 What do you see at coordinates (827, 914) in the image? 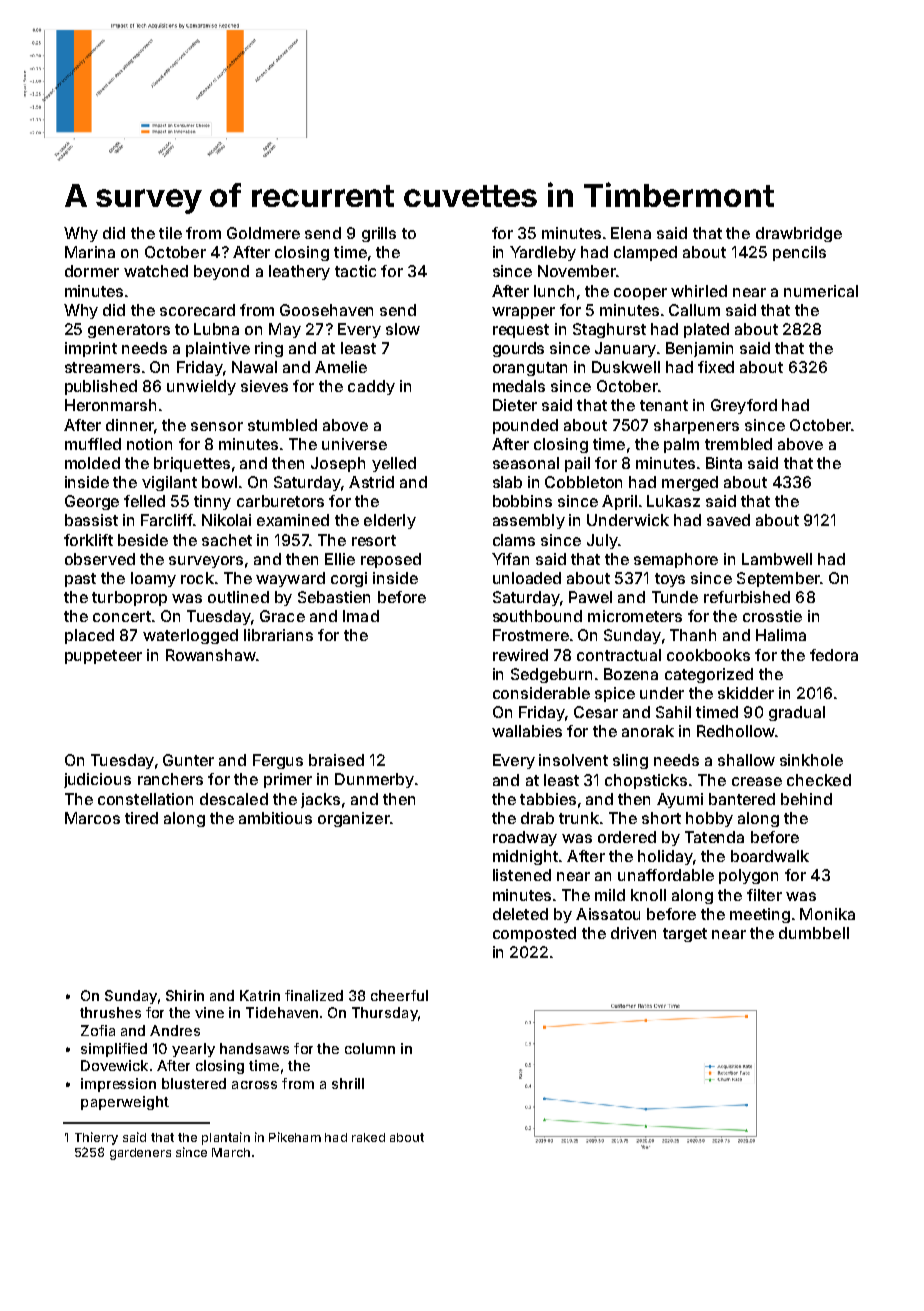
I see `Monika` at bounding box center [827, 914].
